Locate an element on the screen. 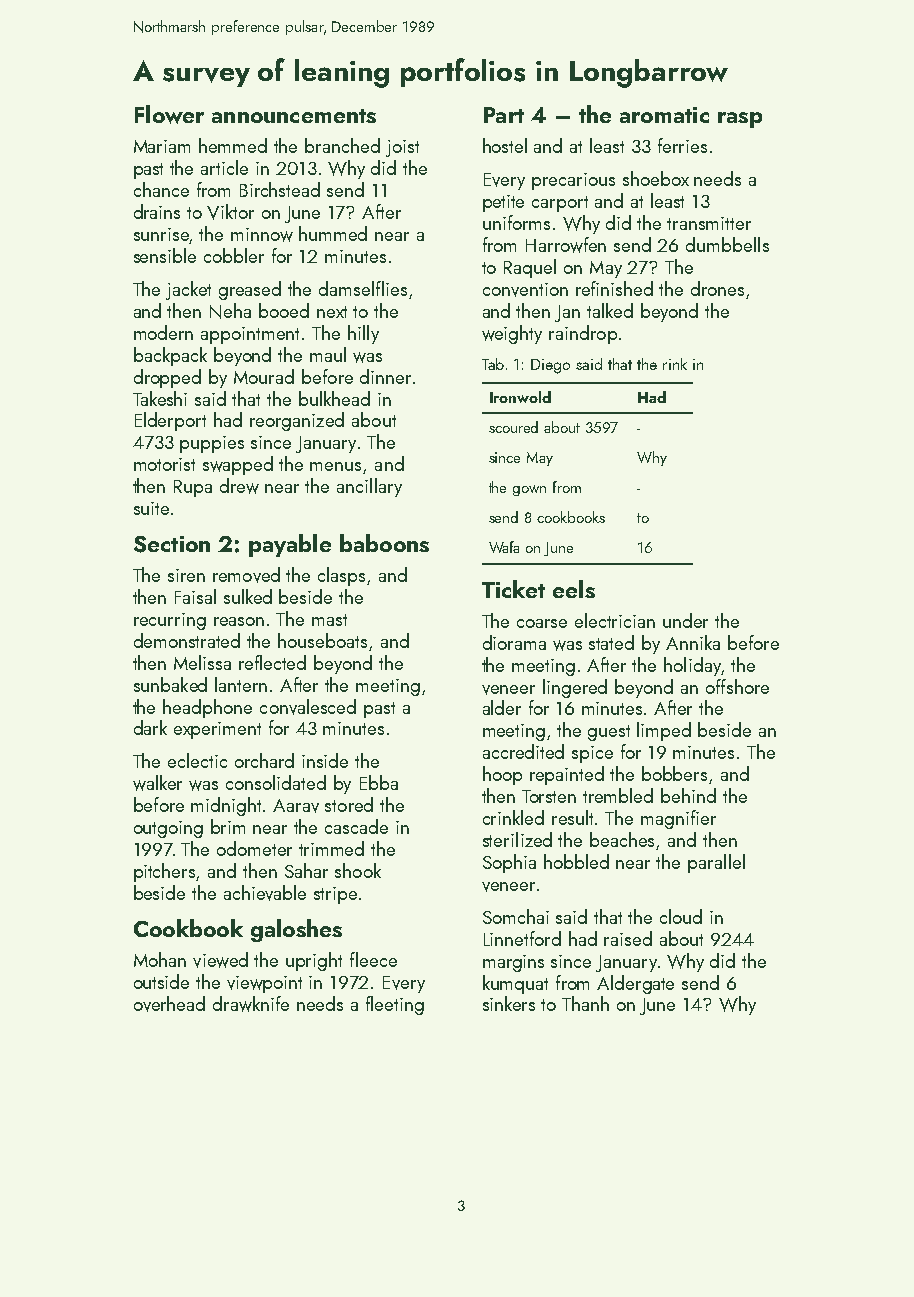 This screenshot has width=914, height=1297. rasp is located at coordinates (740, 120).
